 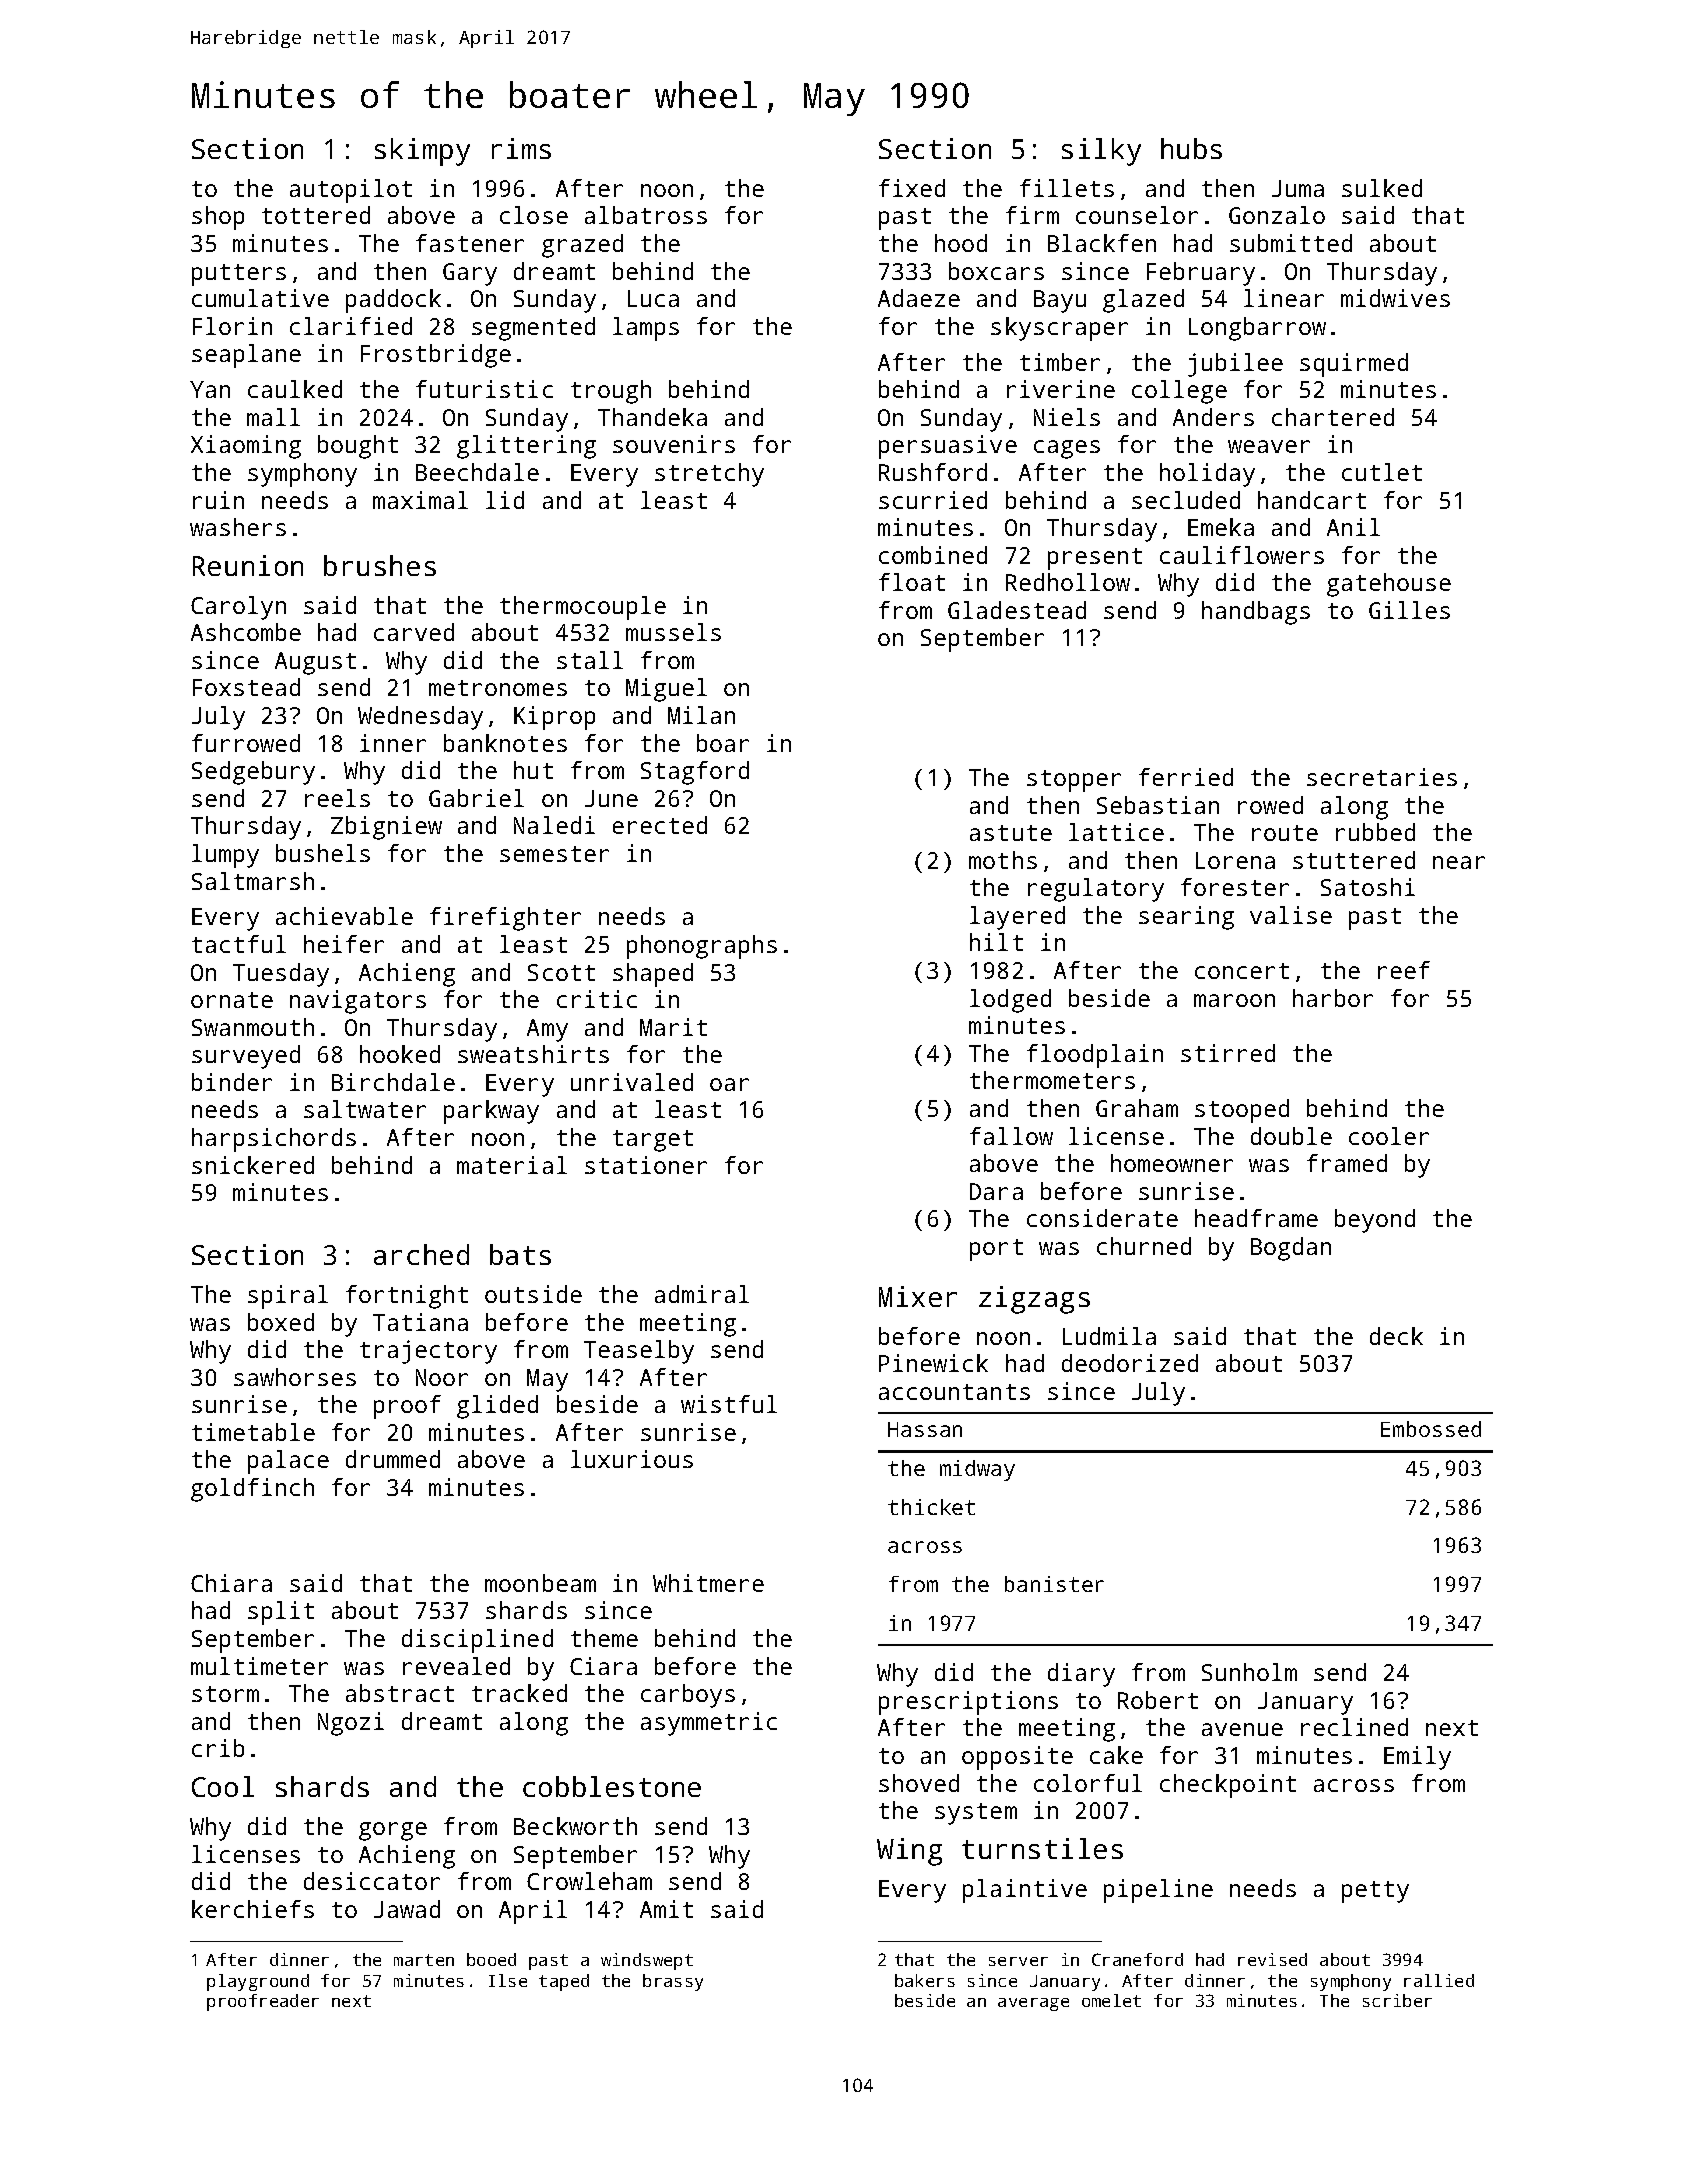 What do you see at coordinates (1074, 781) in the page?
I see `stopper` at bounding box center [1074, 781].
